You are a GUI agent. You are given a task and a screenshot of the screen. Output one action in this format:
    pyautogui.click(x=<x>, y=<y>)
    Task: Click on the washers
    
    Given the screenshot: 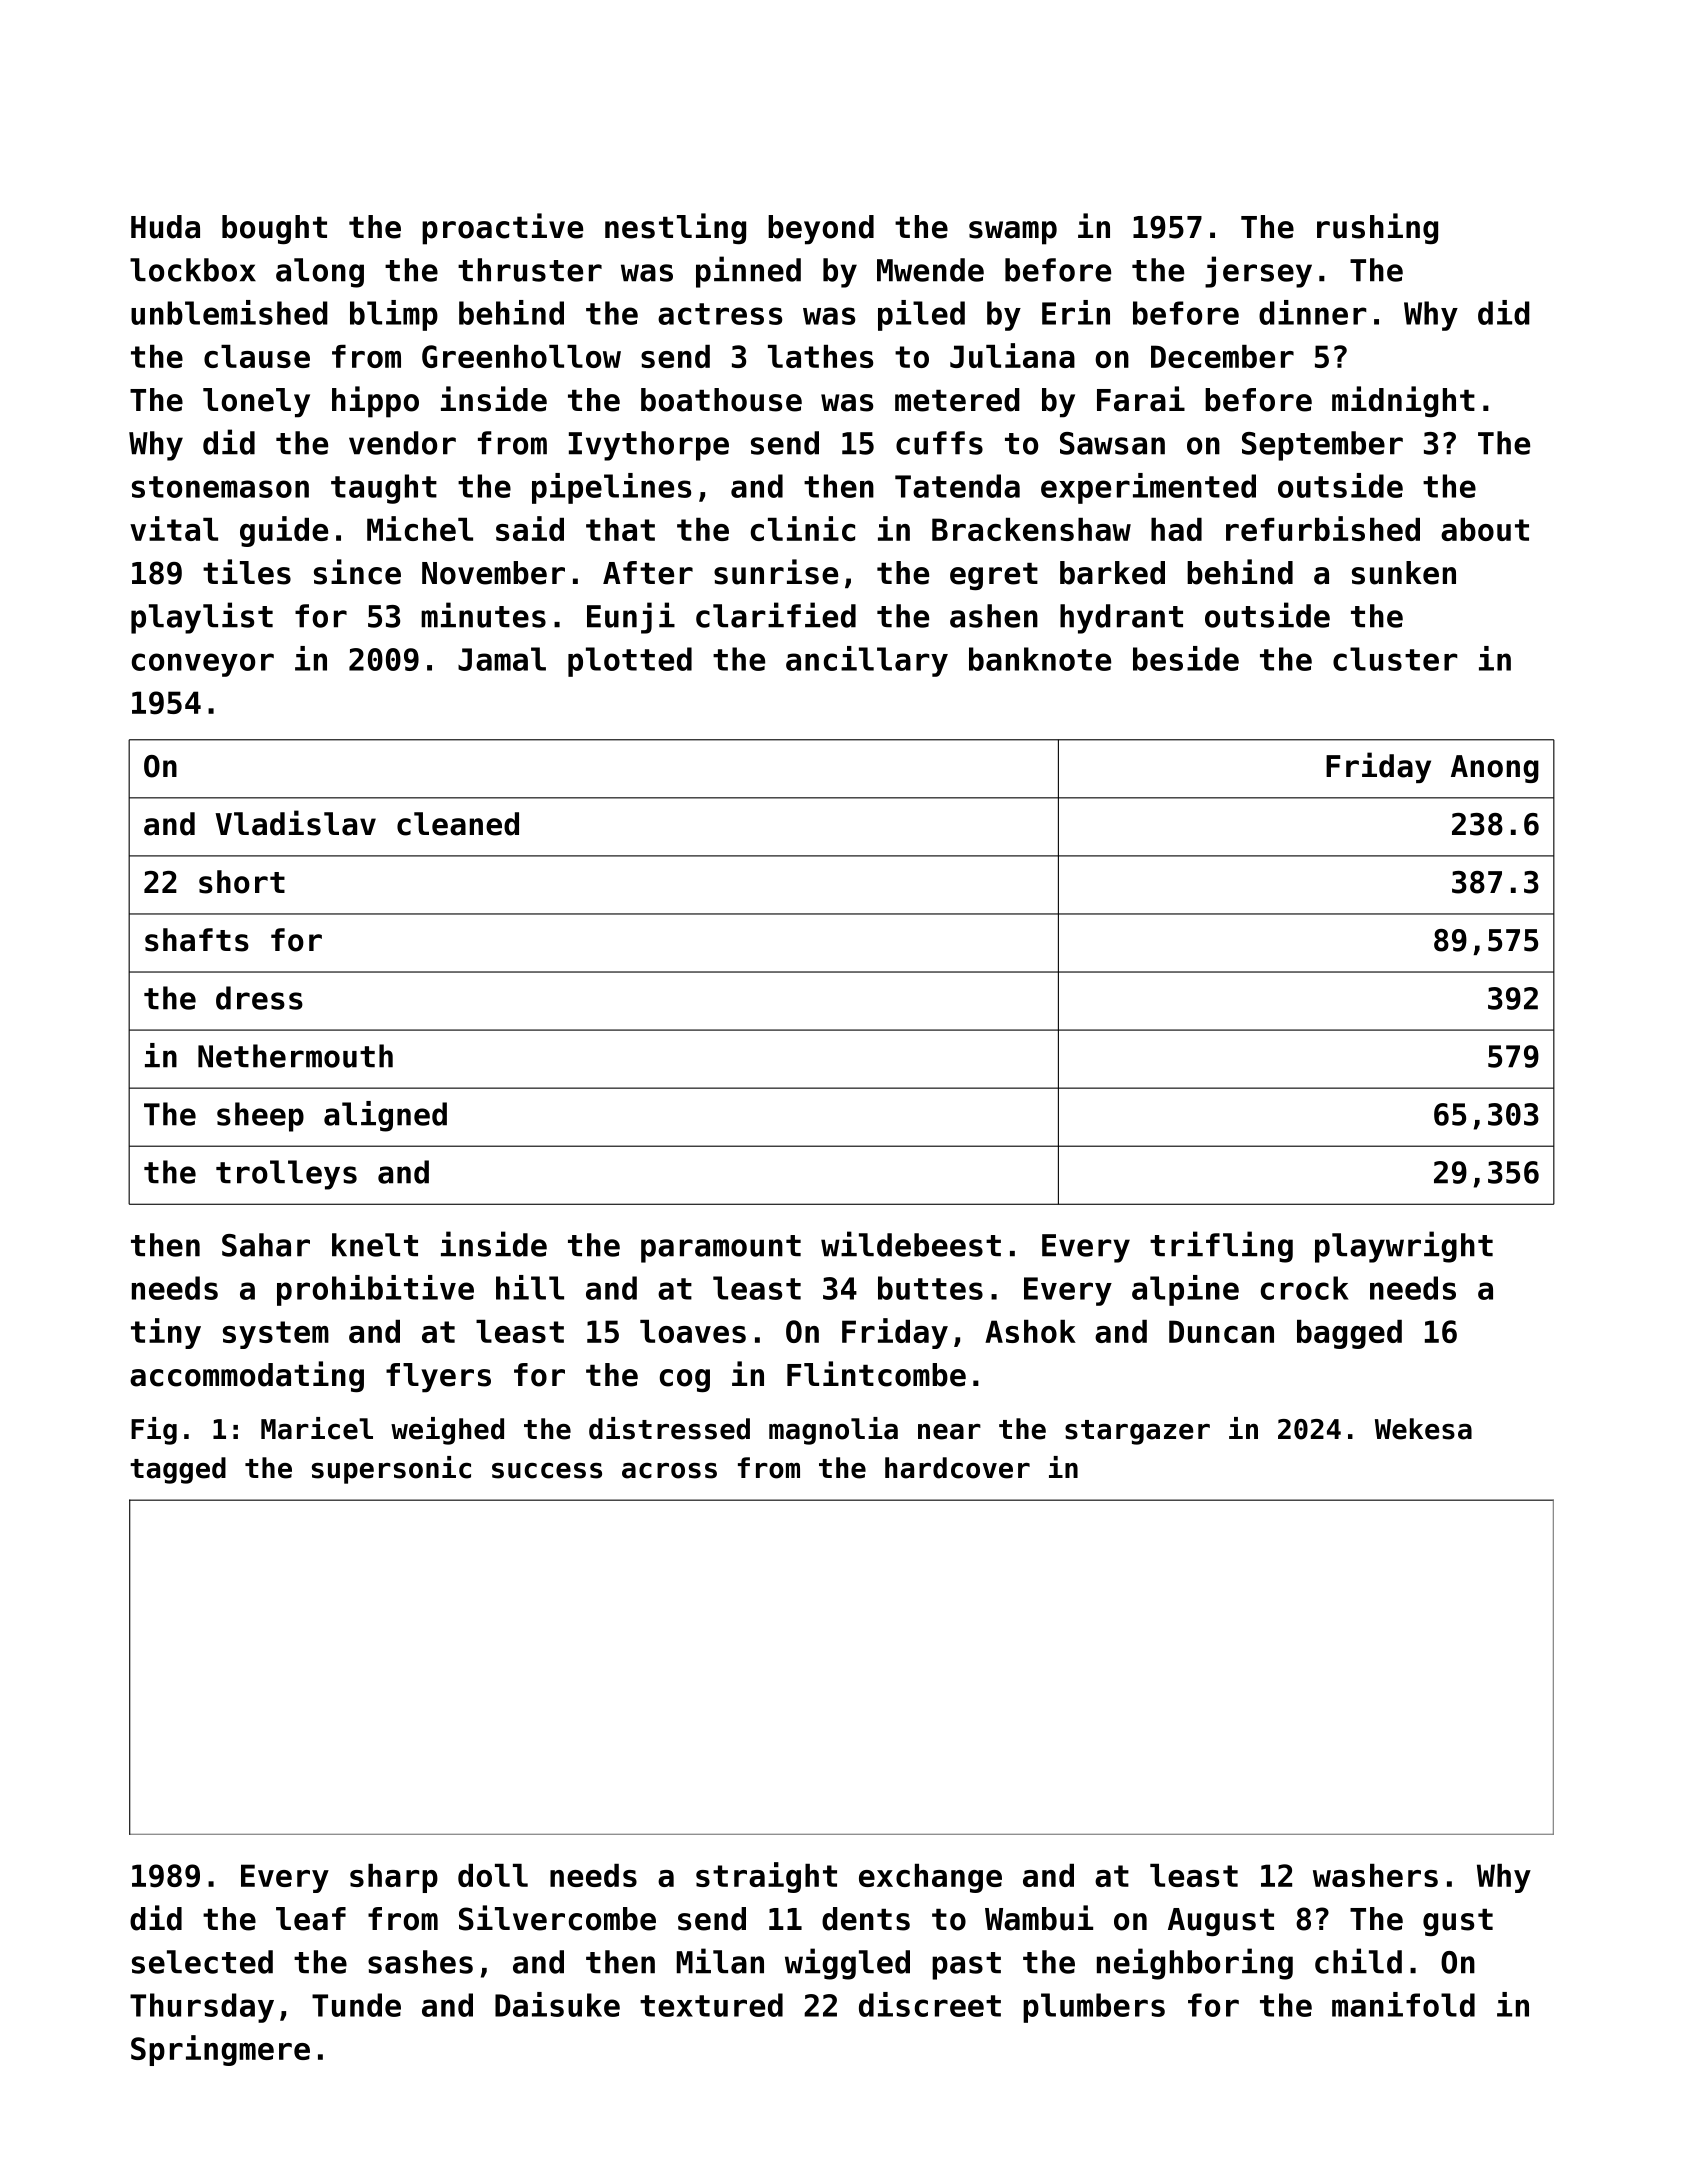 What is the action you would take?
    pyautogui.click(x=1375, y=1875)
